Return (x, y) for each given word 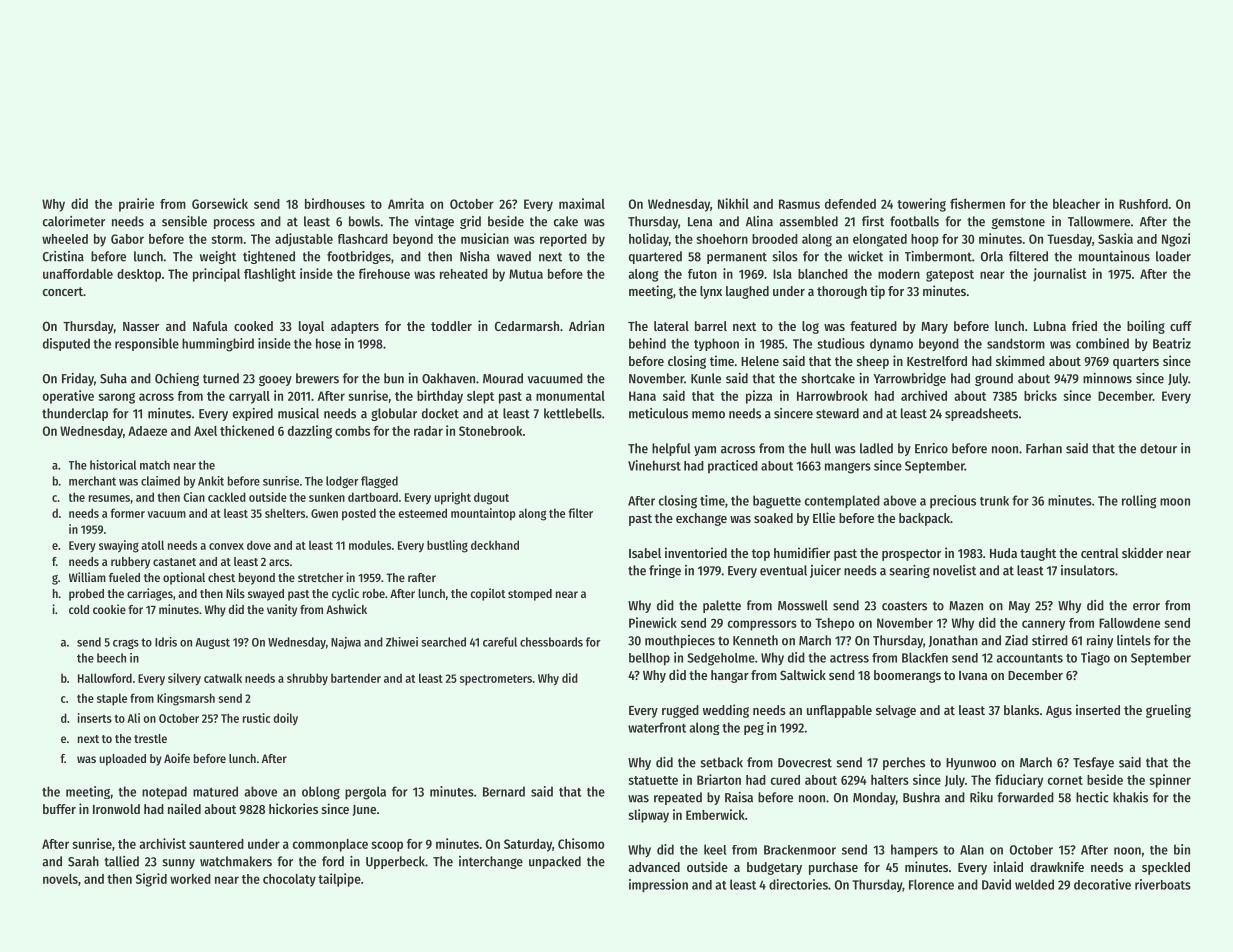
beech (111, 658)
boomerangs (907, 676)
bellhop (649, 659)
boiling (1146, 327)
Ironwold (116, 809)
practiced (733, 467)
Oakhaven (448, 378)
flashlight (270, 275)
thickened (247, 430)
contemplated (842, 502)
